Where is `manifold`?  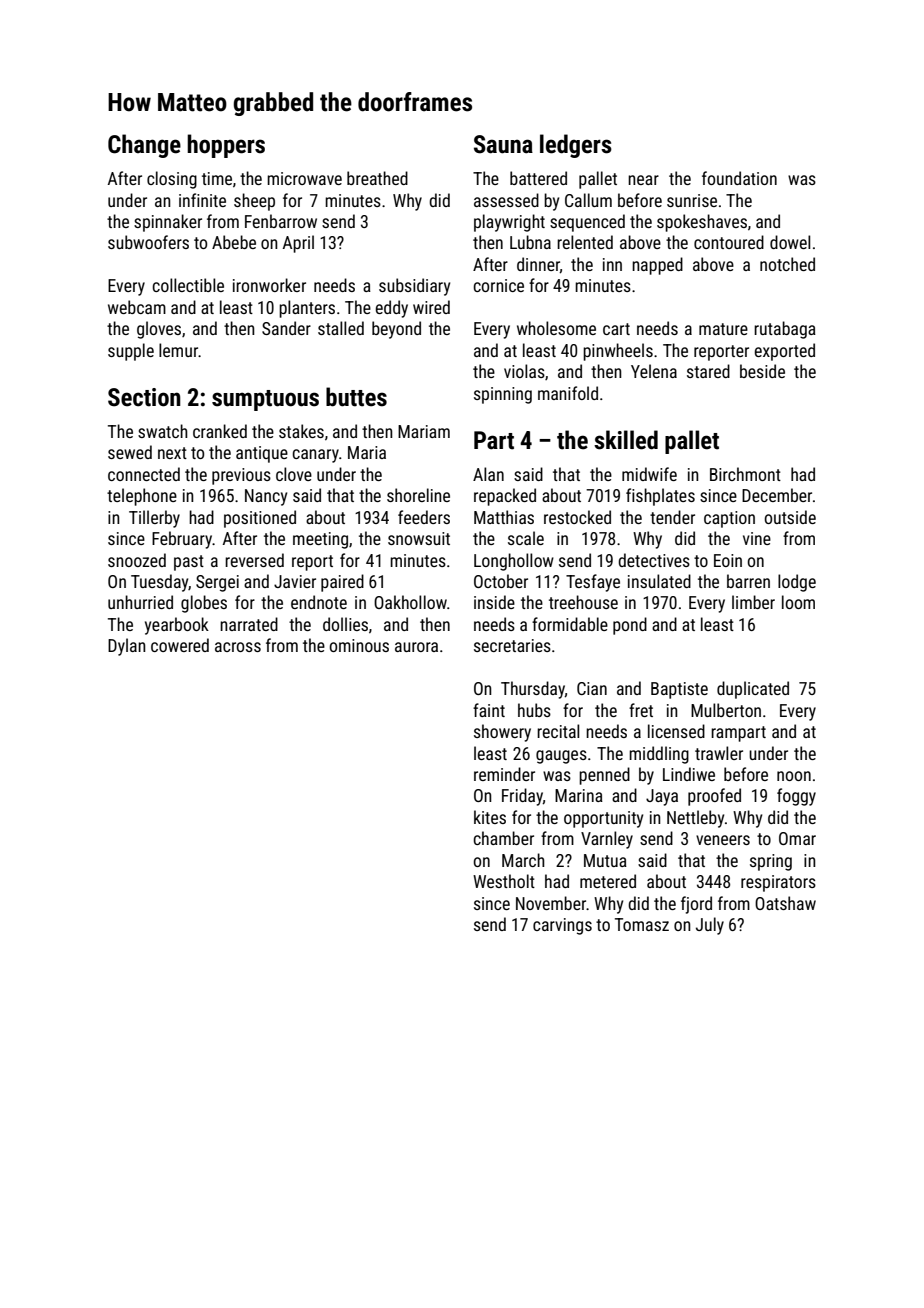
manifold is located at coordinates (568, 393).
